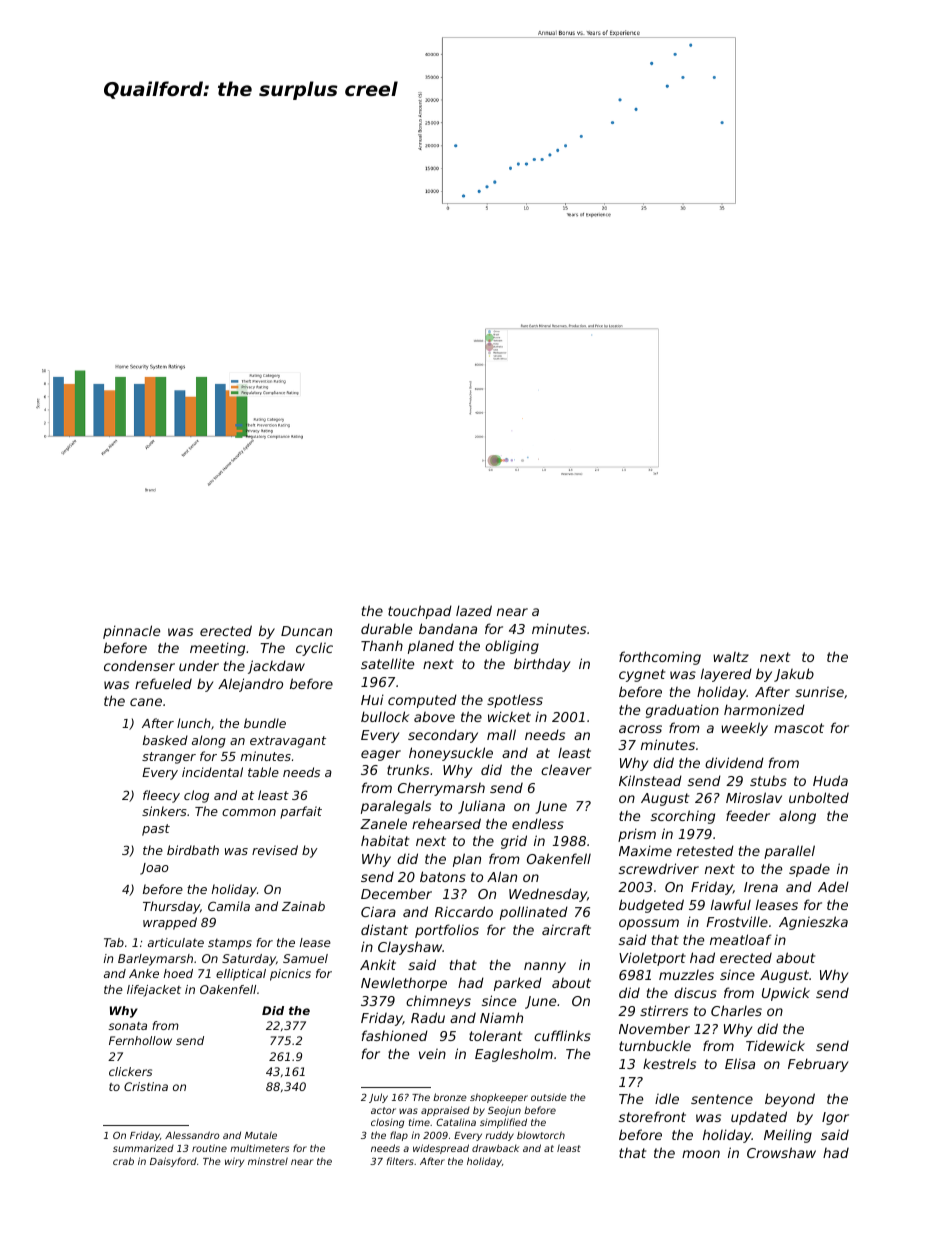 This image has height=1233, width=952. Describe the element at coordinates (193, 850) in the image. I see `birdbath` at that location.
